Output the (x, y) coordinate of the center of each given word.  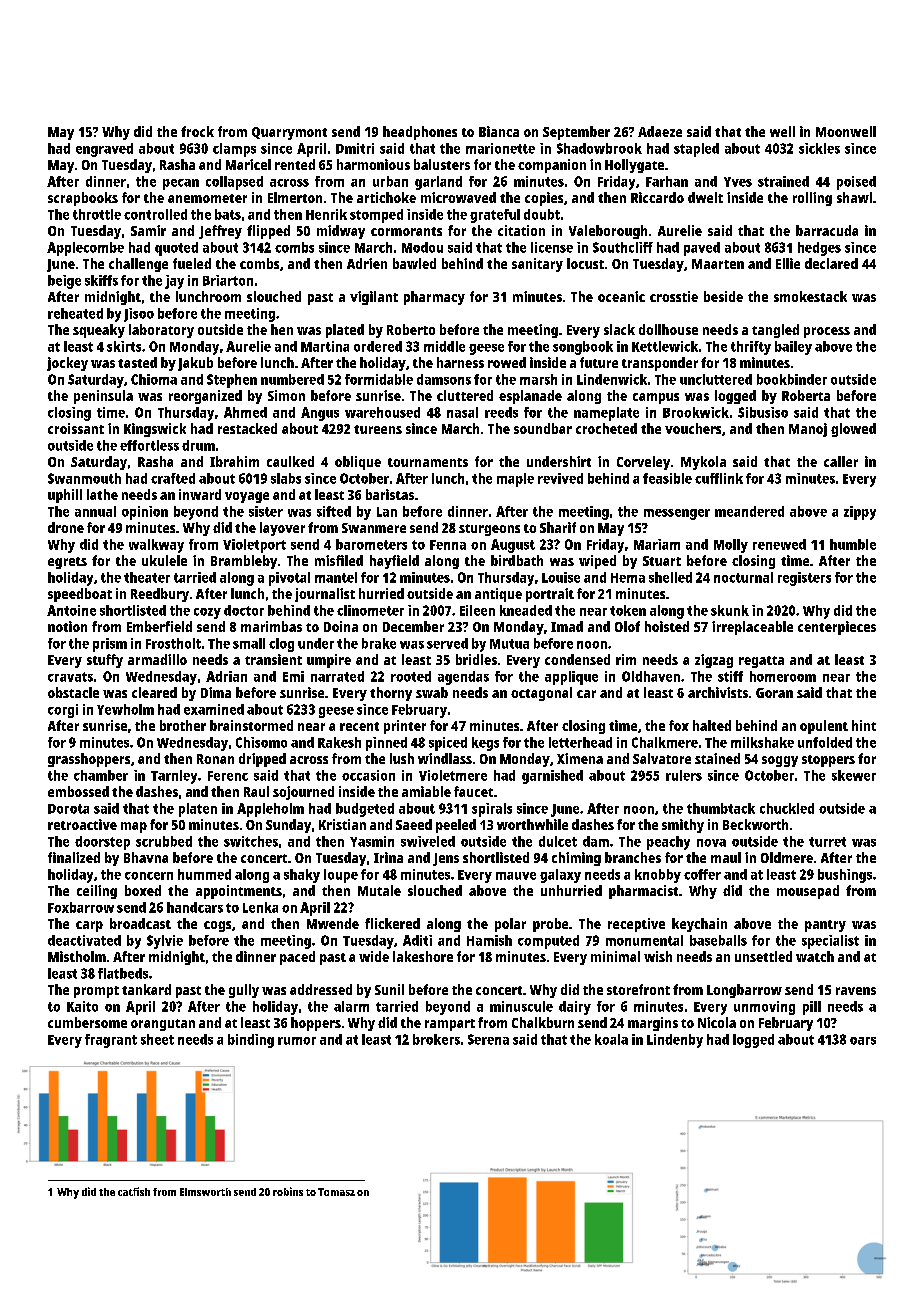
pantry (825, 926)
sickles (819, 148)
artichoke (386, 197)
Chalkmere (665, 742)
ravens (856, 991)
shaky (302, 876)
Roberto (411, 329)
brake (379, 643)
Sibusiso (763, 412)
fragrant (111, 1041)
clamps (234, 150)
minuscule (521, 1006)
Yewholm (125, 709)
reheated (75, 313)
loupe (341, 876)
